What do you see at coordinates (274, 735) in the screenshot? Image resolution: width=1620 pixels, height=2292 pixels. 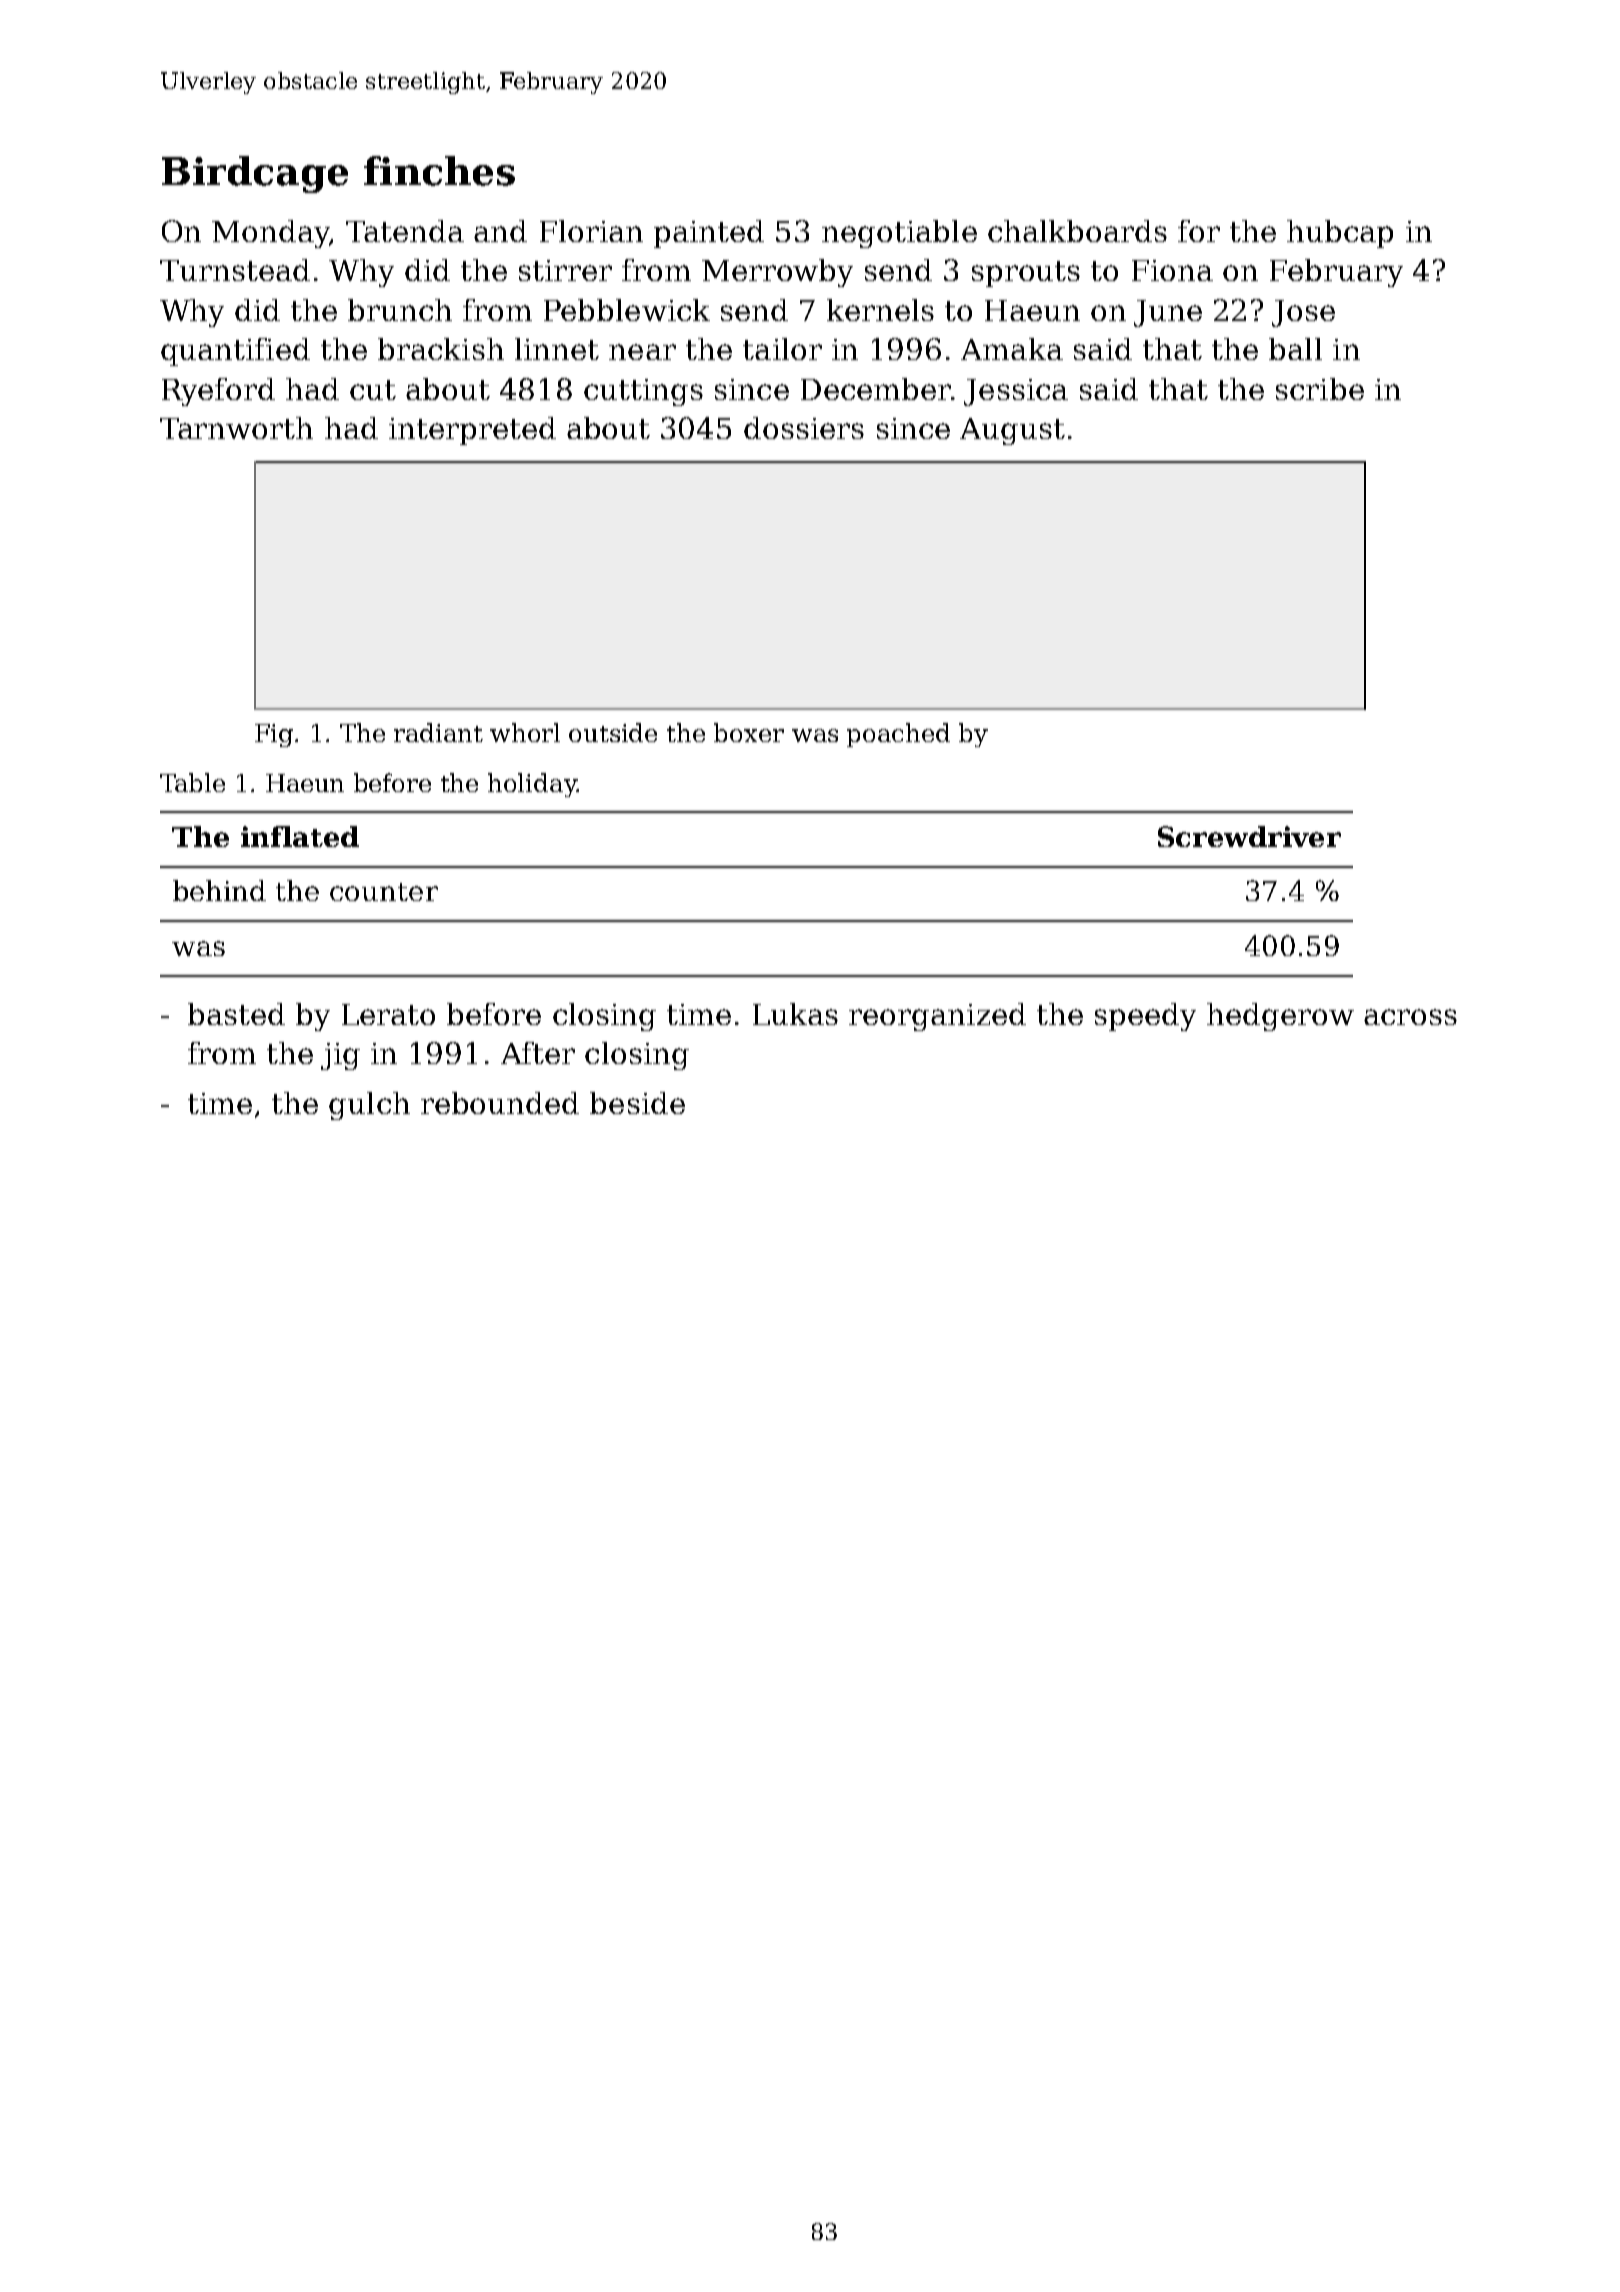 I see `Fig` at bounding box center [274, 735].
